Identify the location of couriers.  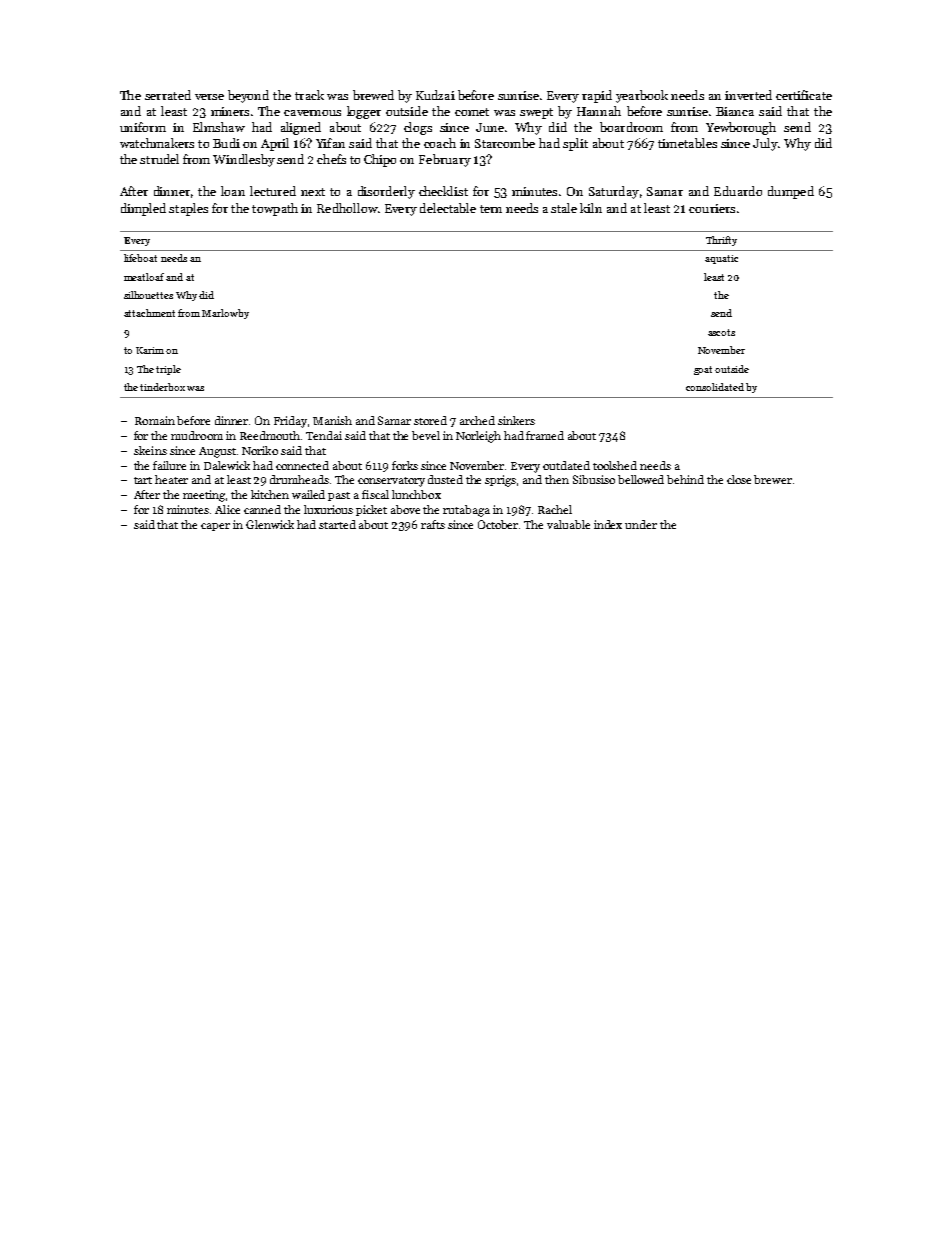
(712, 208).
